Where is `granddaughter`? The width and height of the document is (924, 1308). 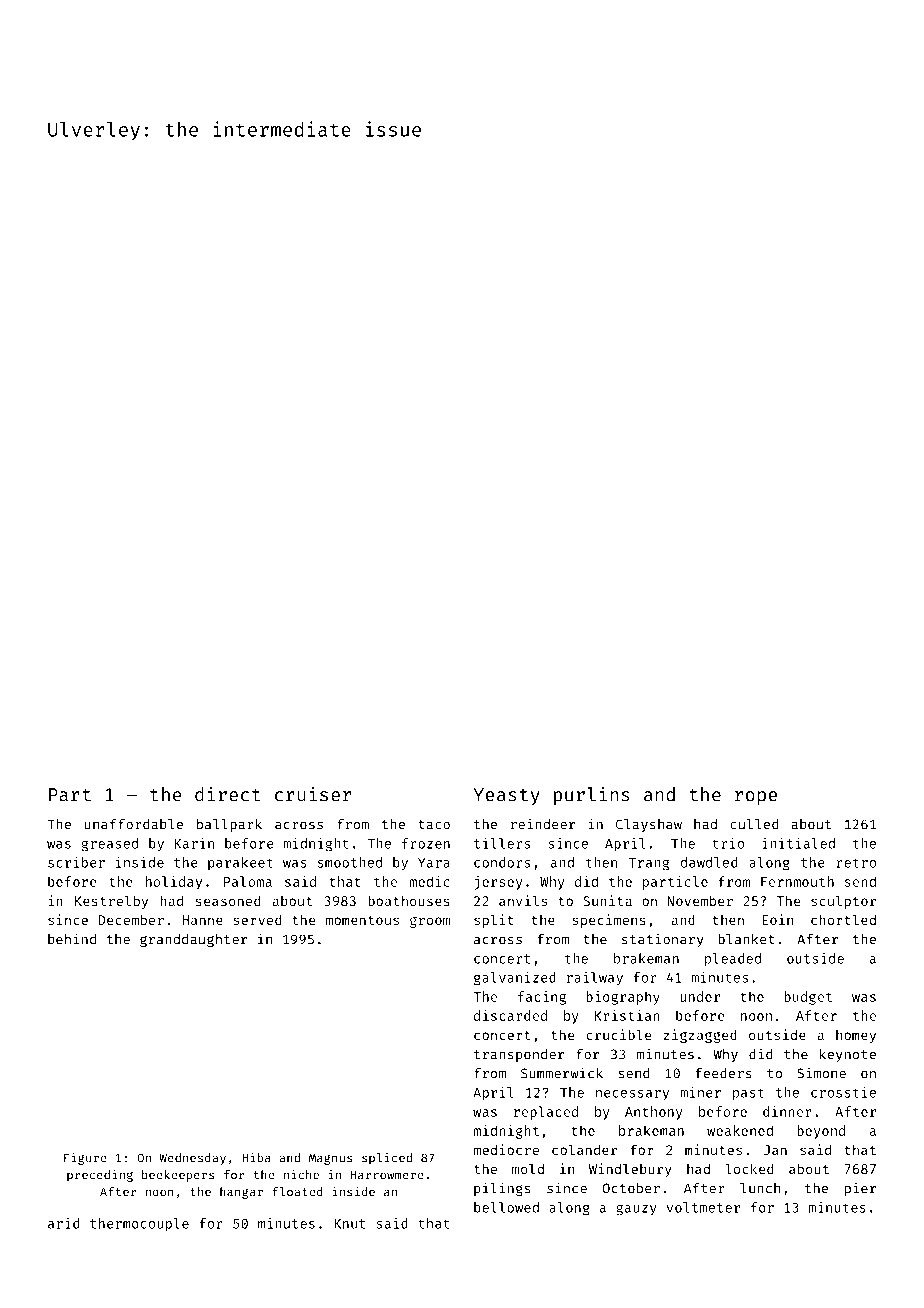
granddaughter is located at coordinates (193, 940).
